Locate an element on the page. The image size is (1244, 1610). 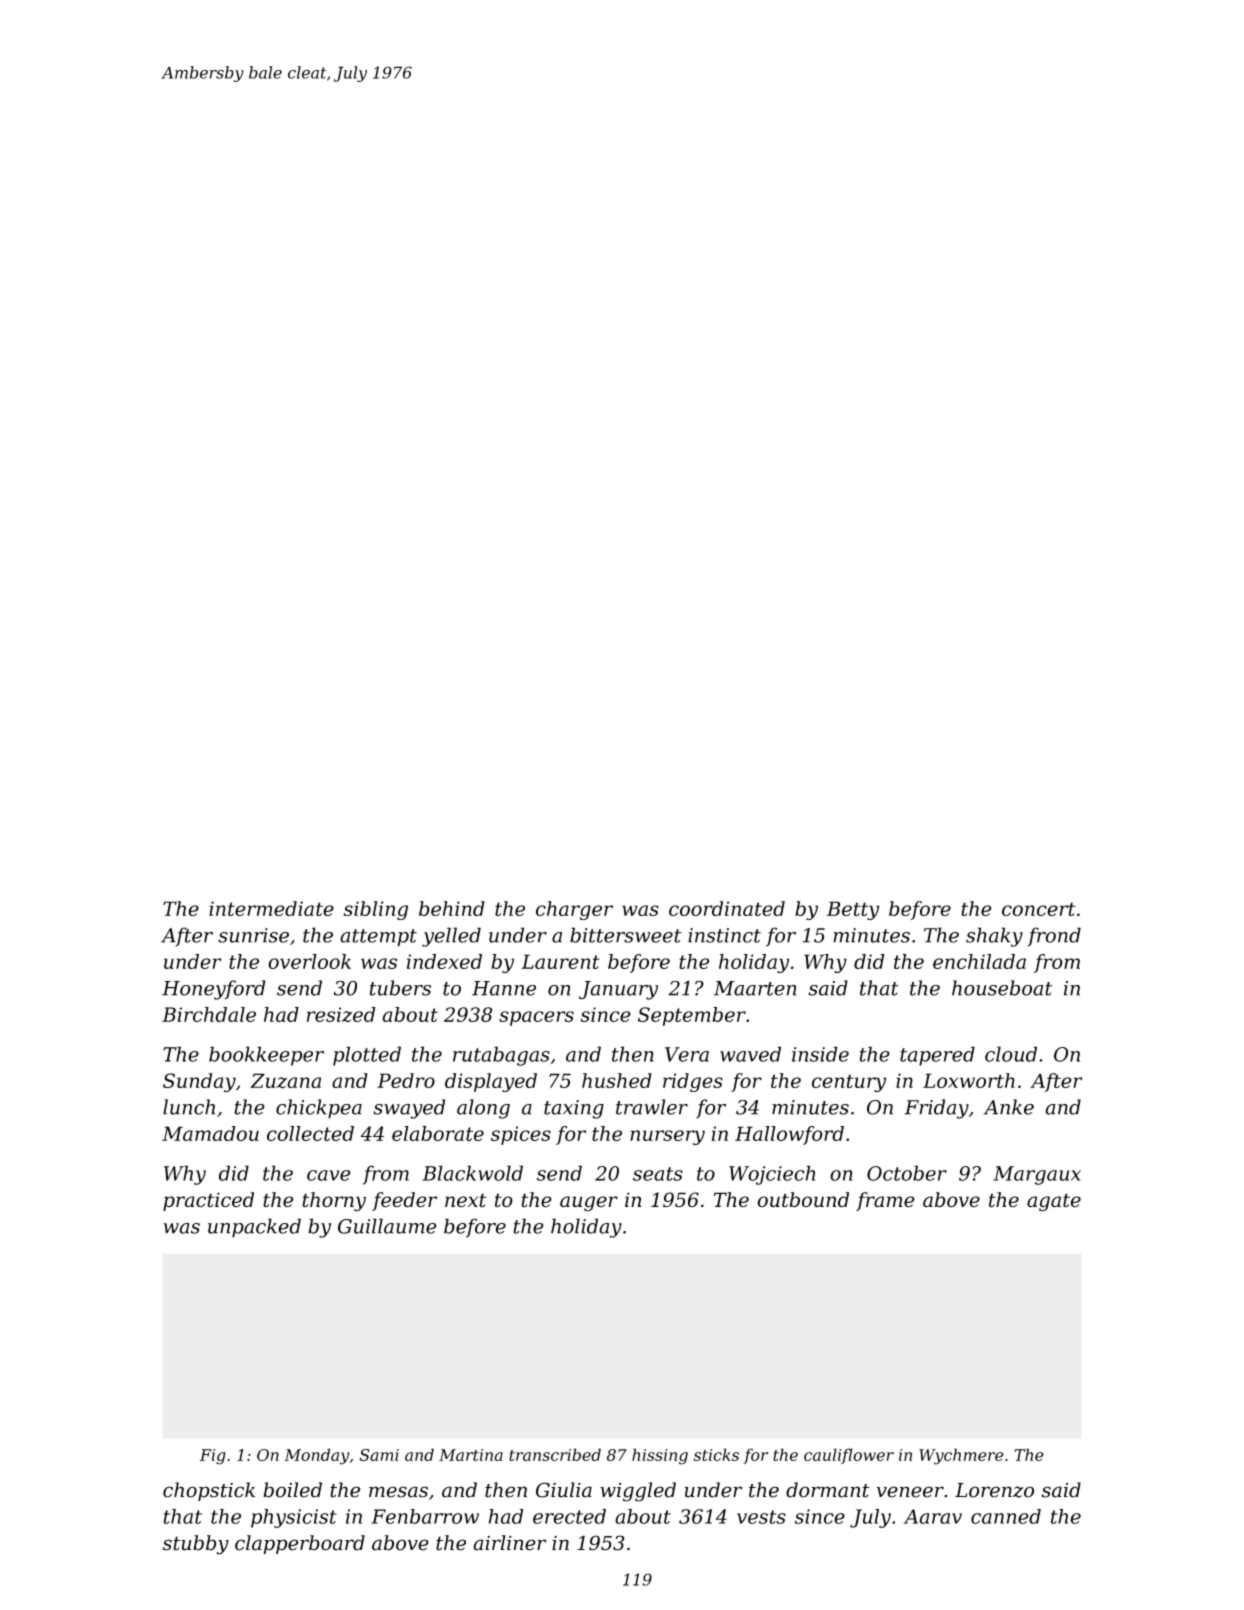
intermediate is located at coordinates (271, 908).
